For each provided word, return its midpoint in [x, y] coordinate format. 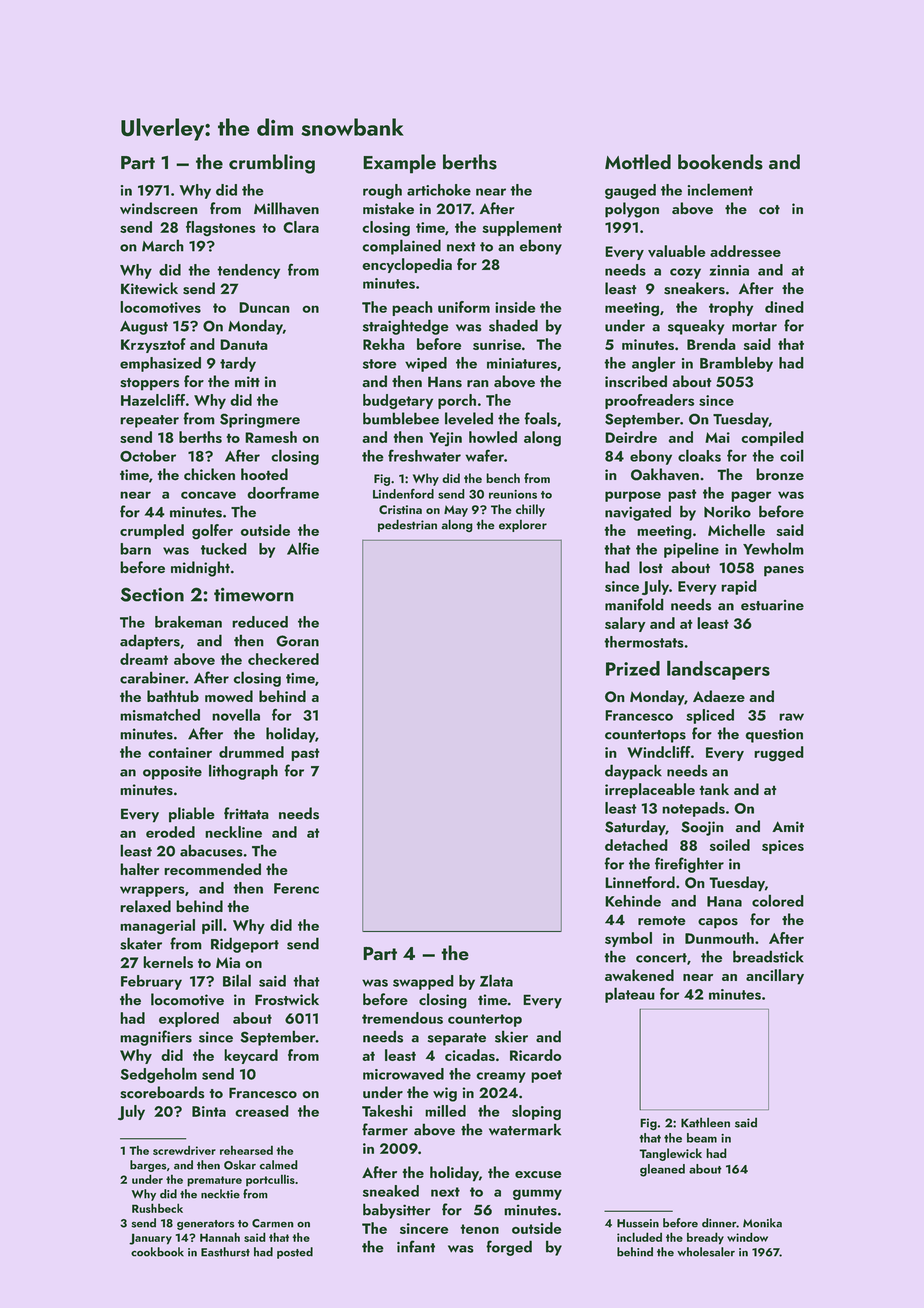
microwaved [403, 1074]
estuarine [772, 605]
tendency [248, 271]
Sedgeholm [158, 1075]
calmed [279, 1165]
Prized [633, 668]
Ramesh [271, 437]
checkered [283, 659]
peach [412, 308]
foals [540, 418]
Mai [717, 437]
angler [654, 364]
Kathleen [705, 1122]
